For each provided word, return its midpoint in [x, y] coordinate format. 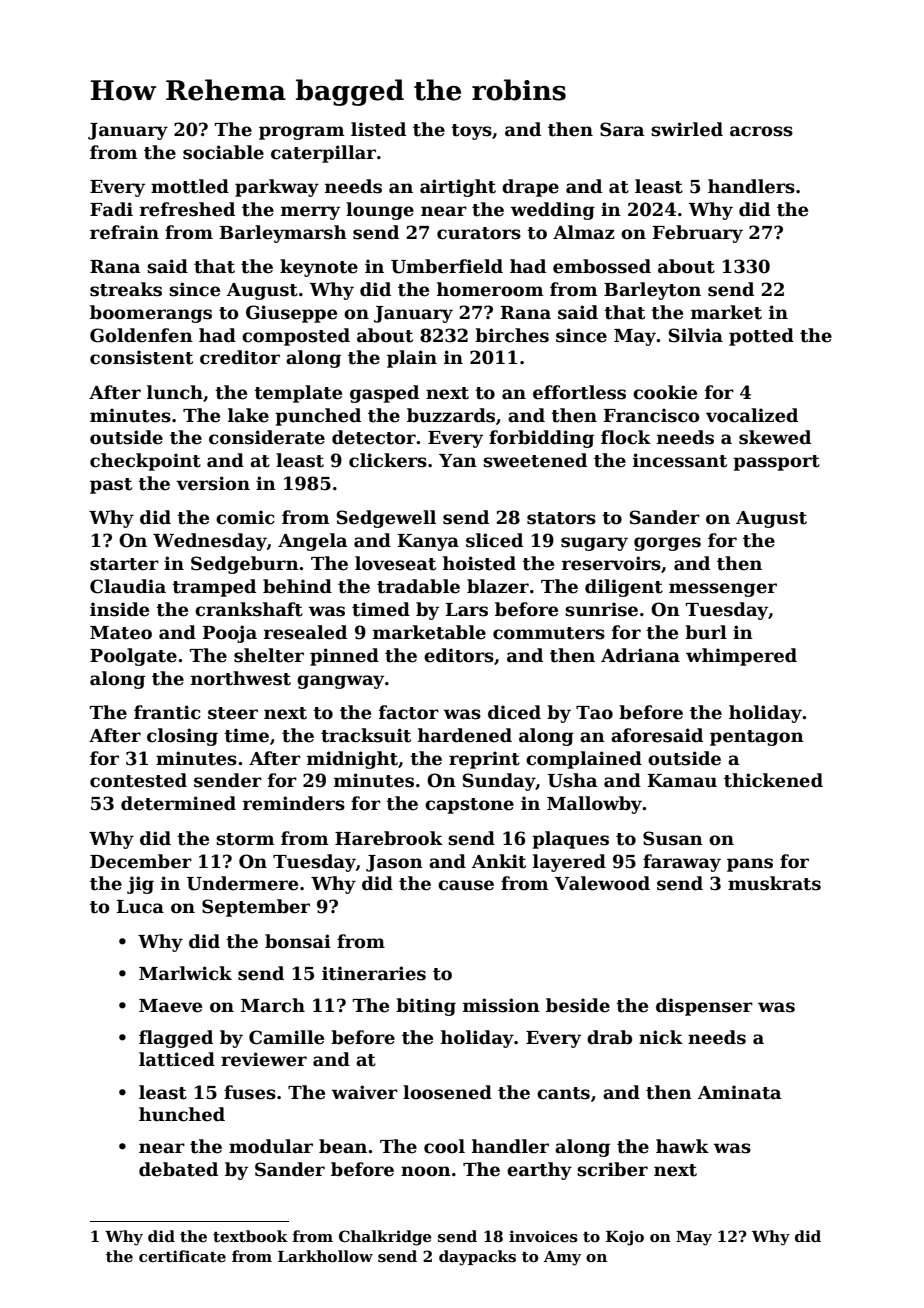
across [761, 131]
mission [501, 1005]
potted [761, 337]
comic [245, 517]
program [302, 133]
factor [409, 712]
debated [178, 1169]
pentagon [757, 738]
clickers [388, 460]
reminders [294, 803]
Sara [622, 129]
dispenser [704, 1007]
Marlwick [185, 973]
